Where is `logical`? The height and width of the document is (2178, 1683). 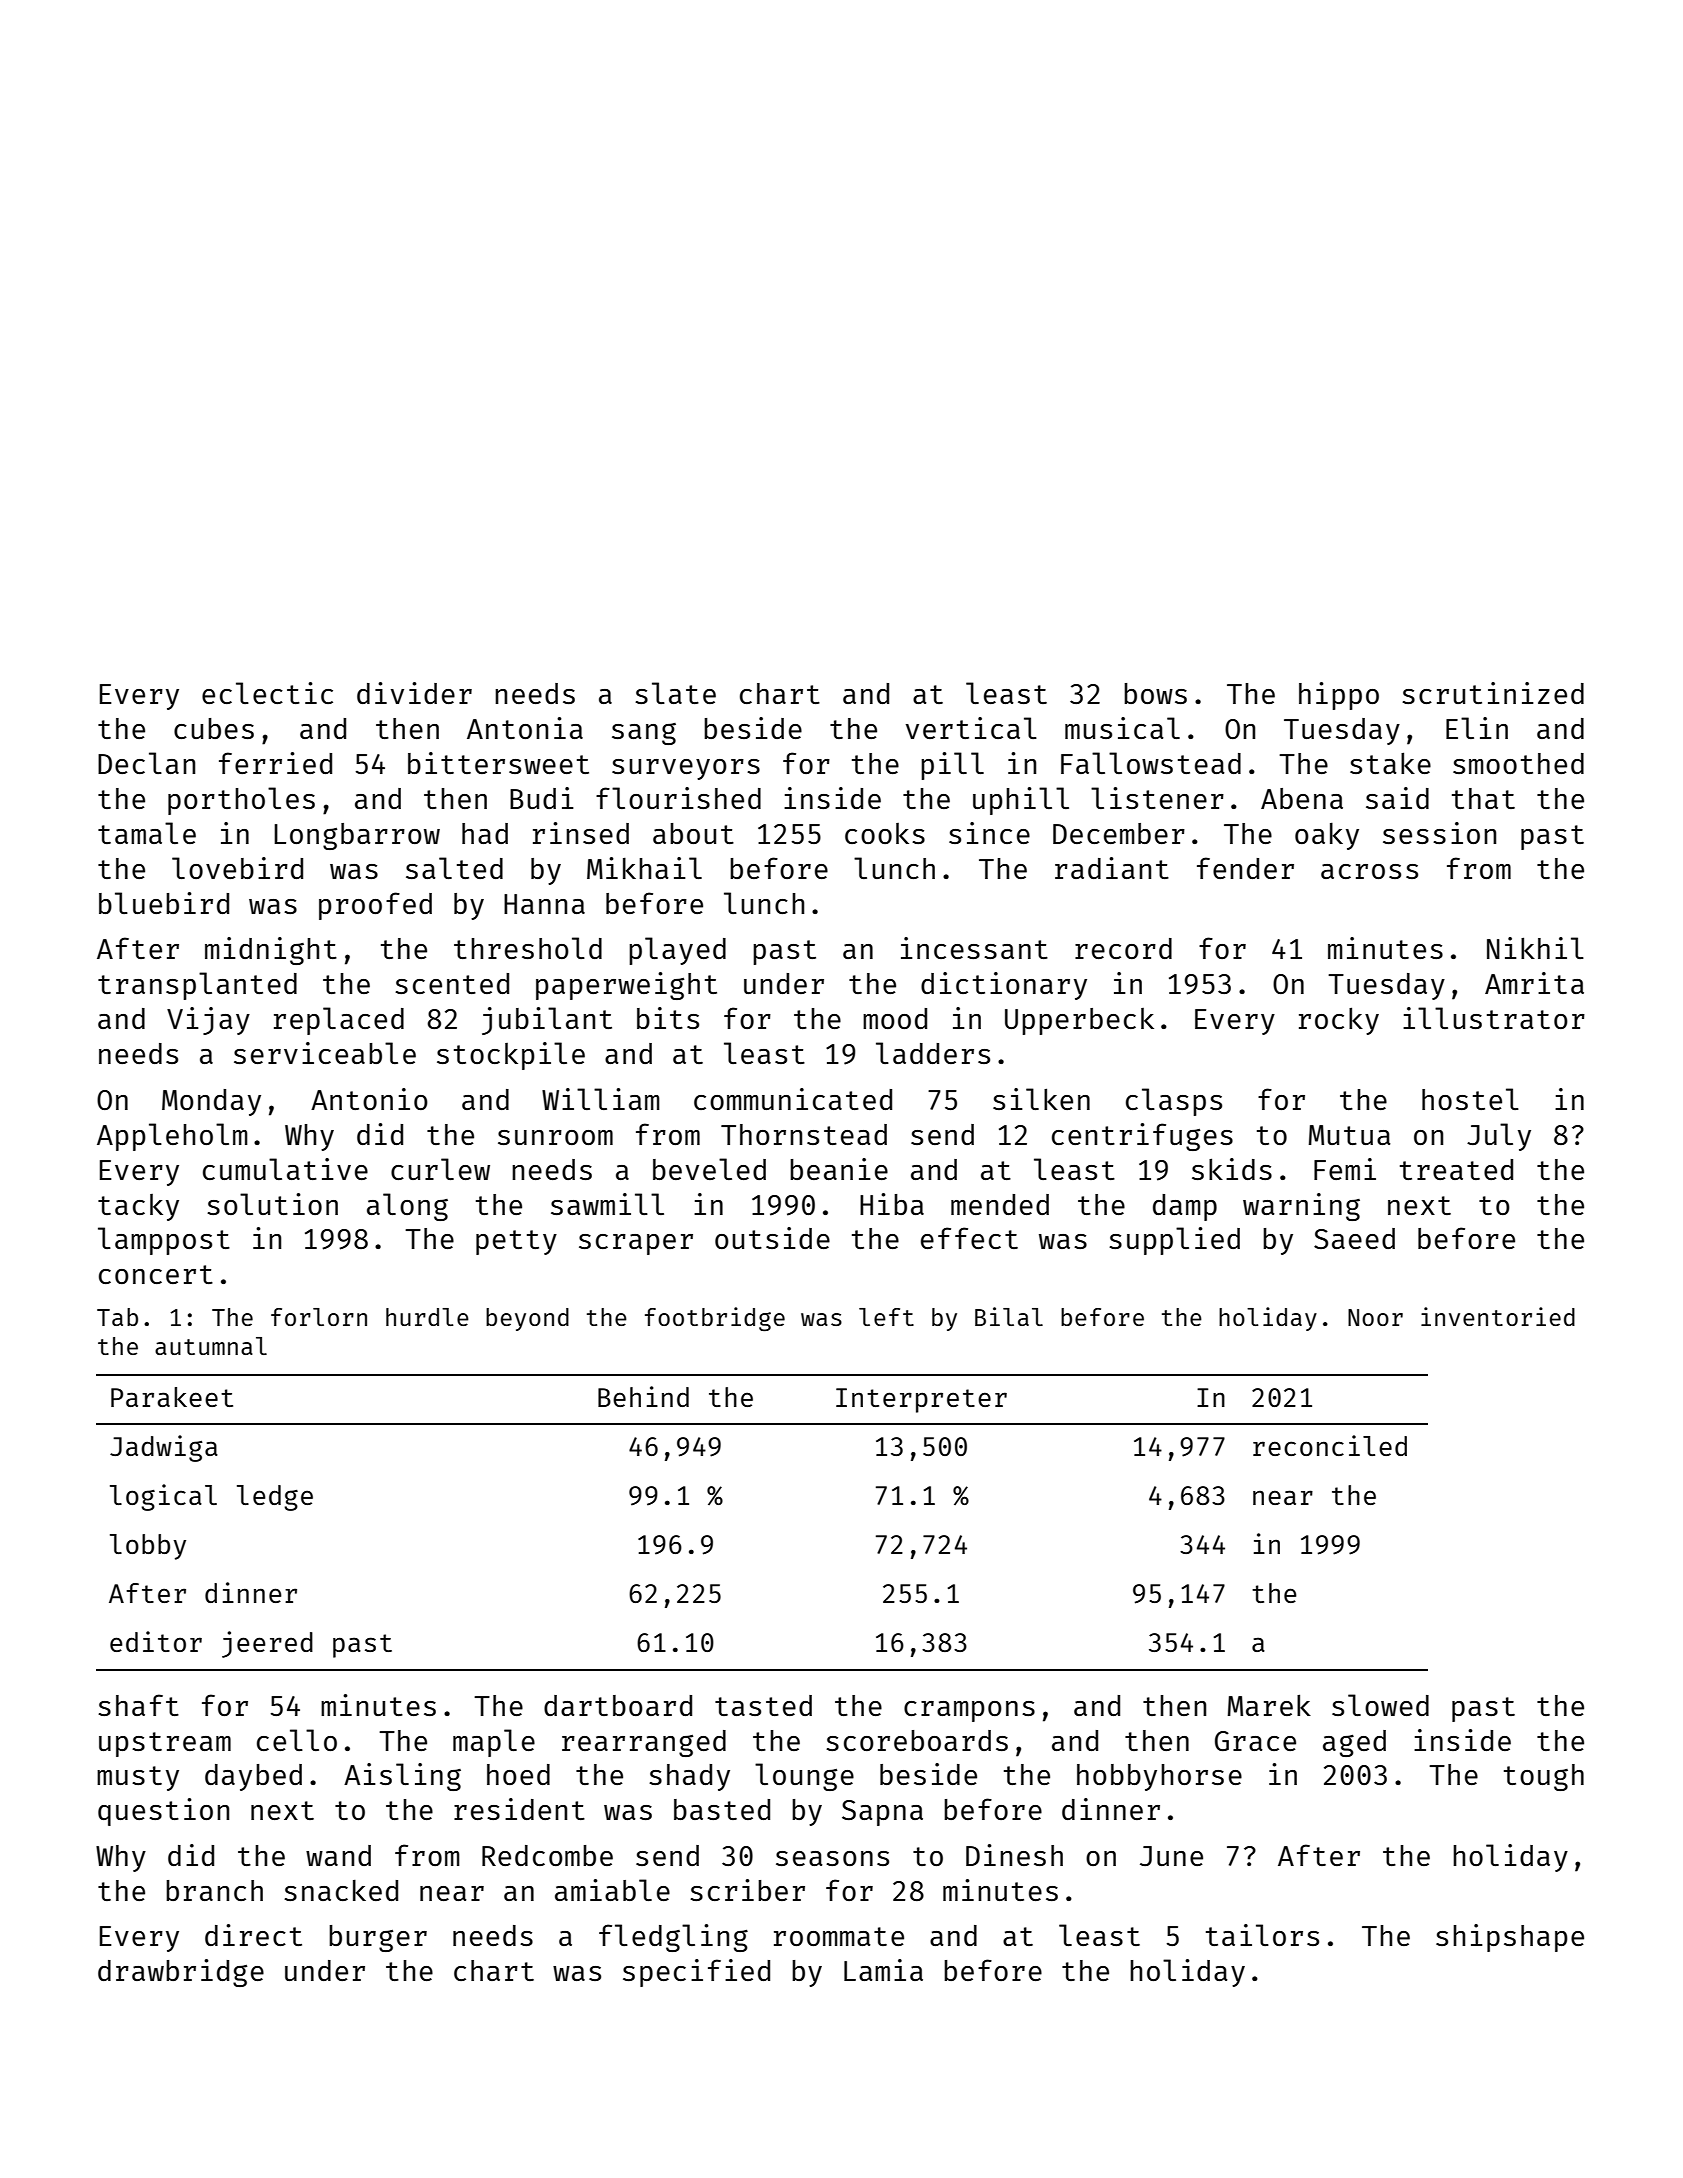
logical is located at coordinates (163, 1497).
